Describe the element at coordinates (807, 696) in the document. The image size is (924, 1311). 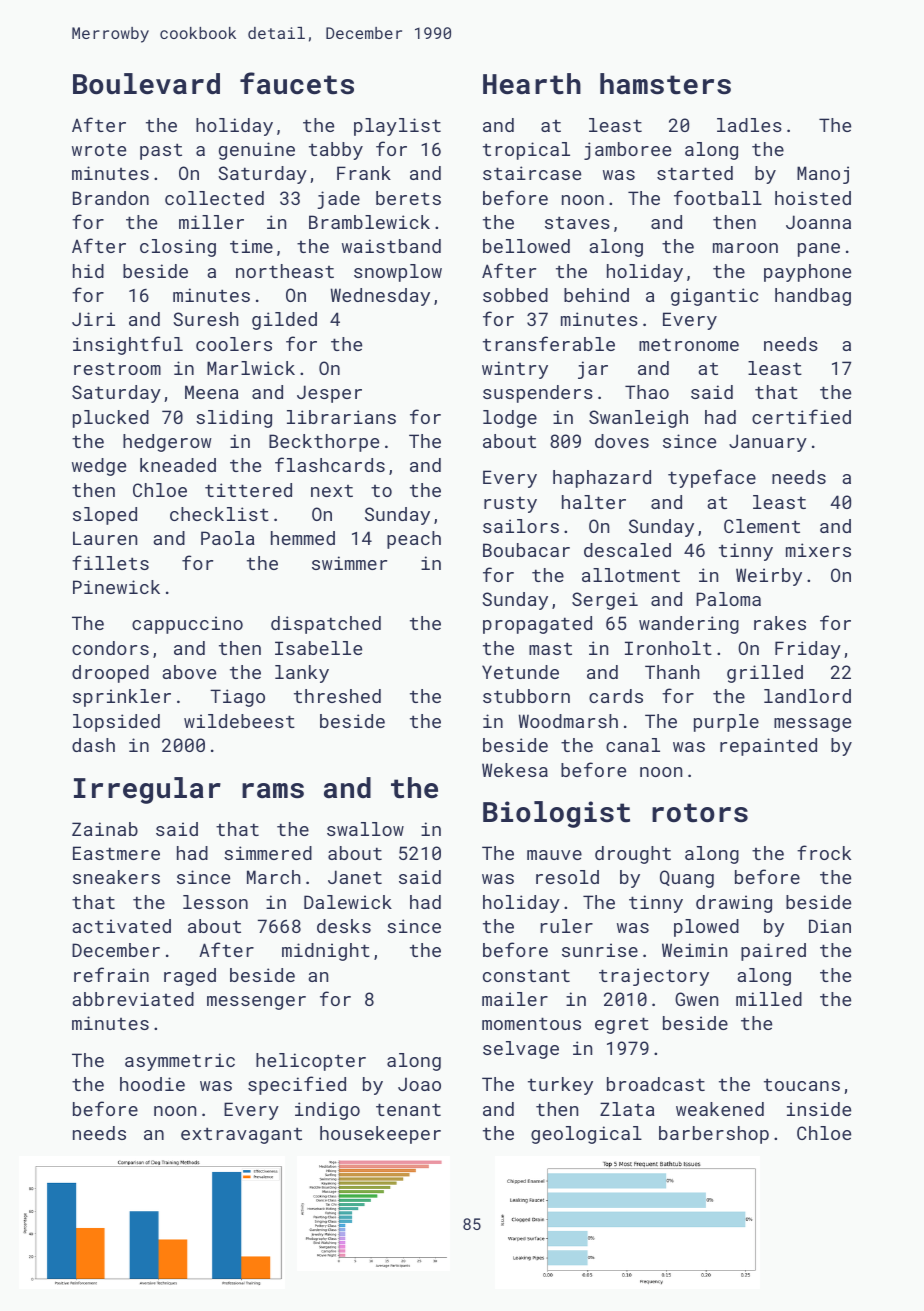
I see `landlord` at that location.
